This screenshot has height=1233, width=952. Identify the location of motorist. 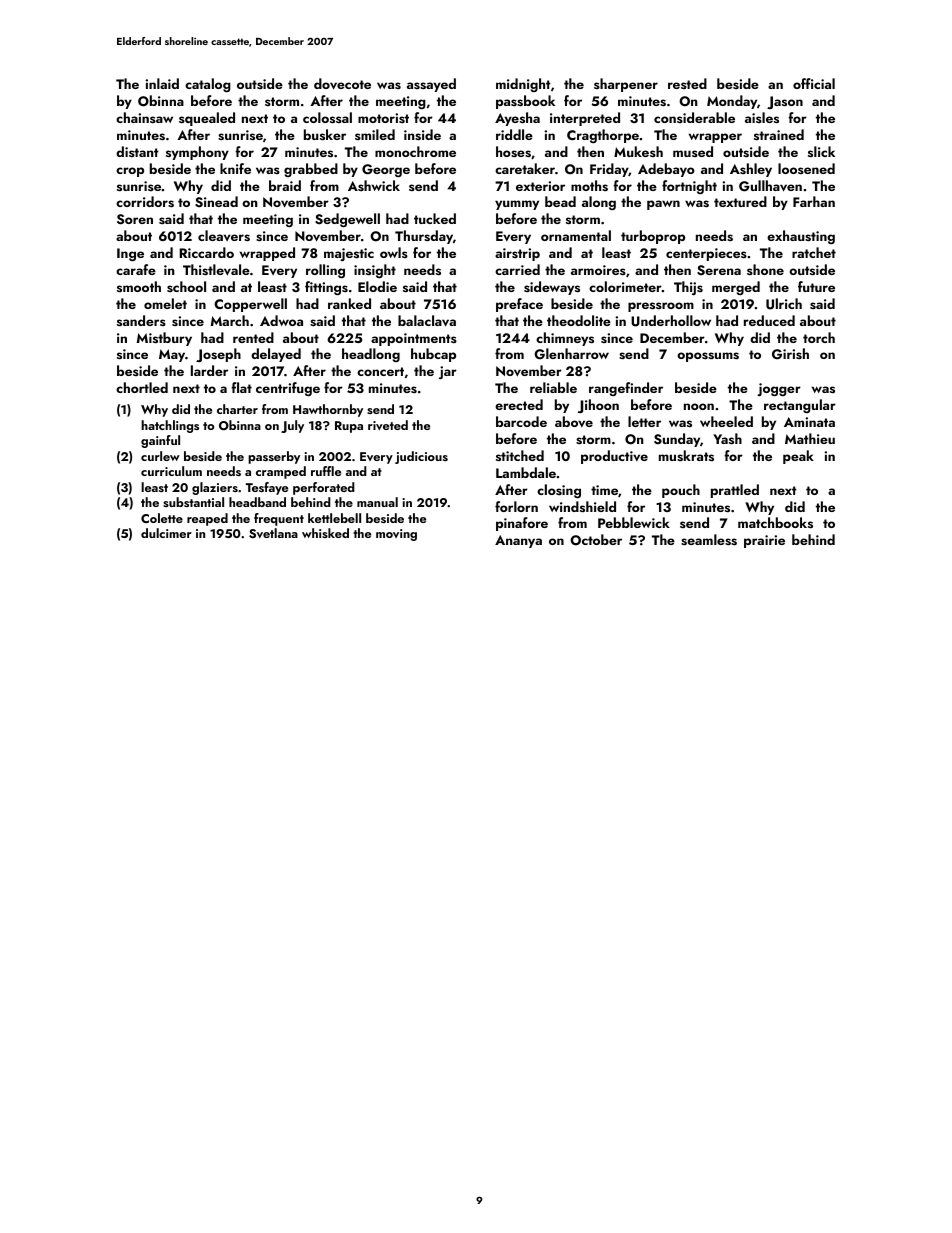
(383, 118).
